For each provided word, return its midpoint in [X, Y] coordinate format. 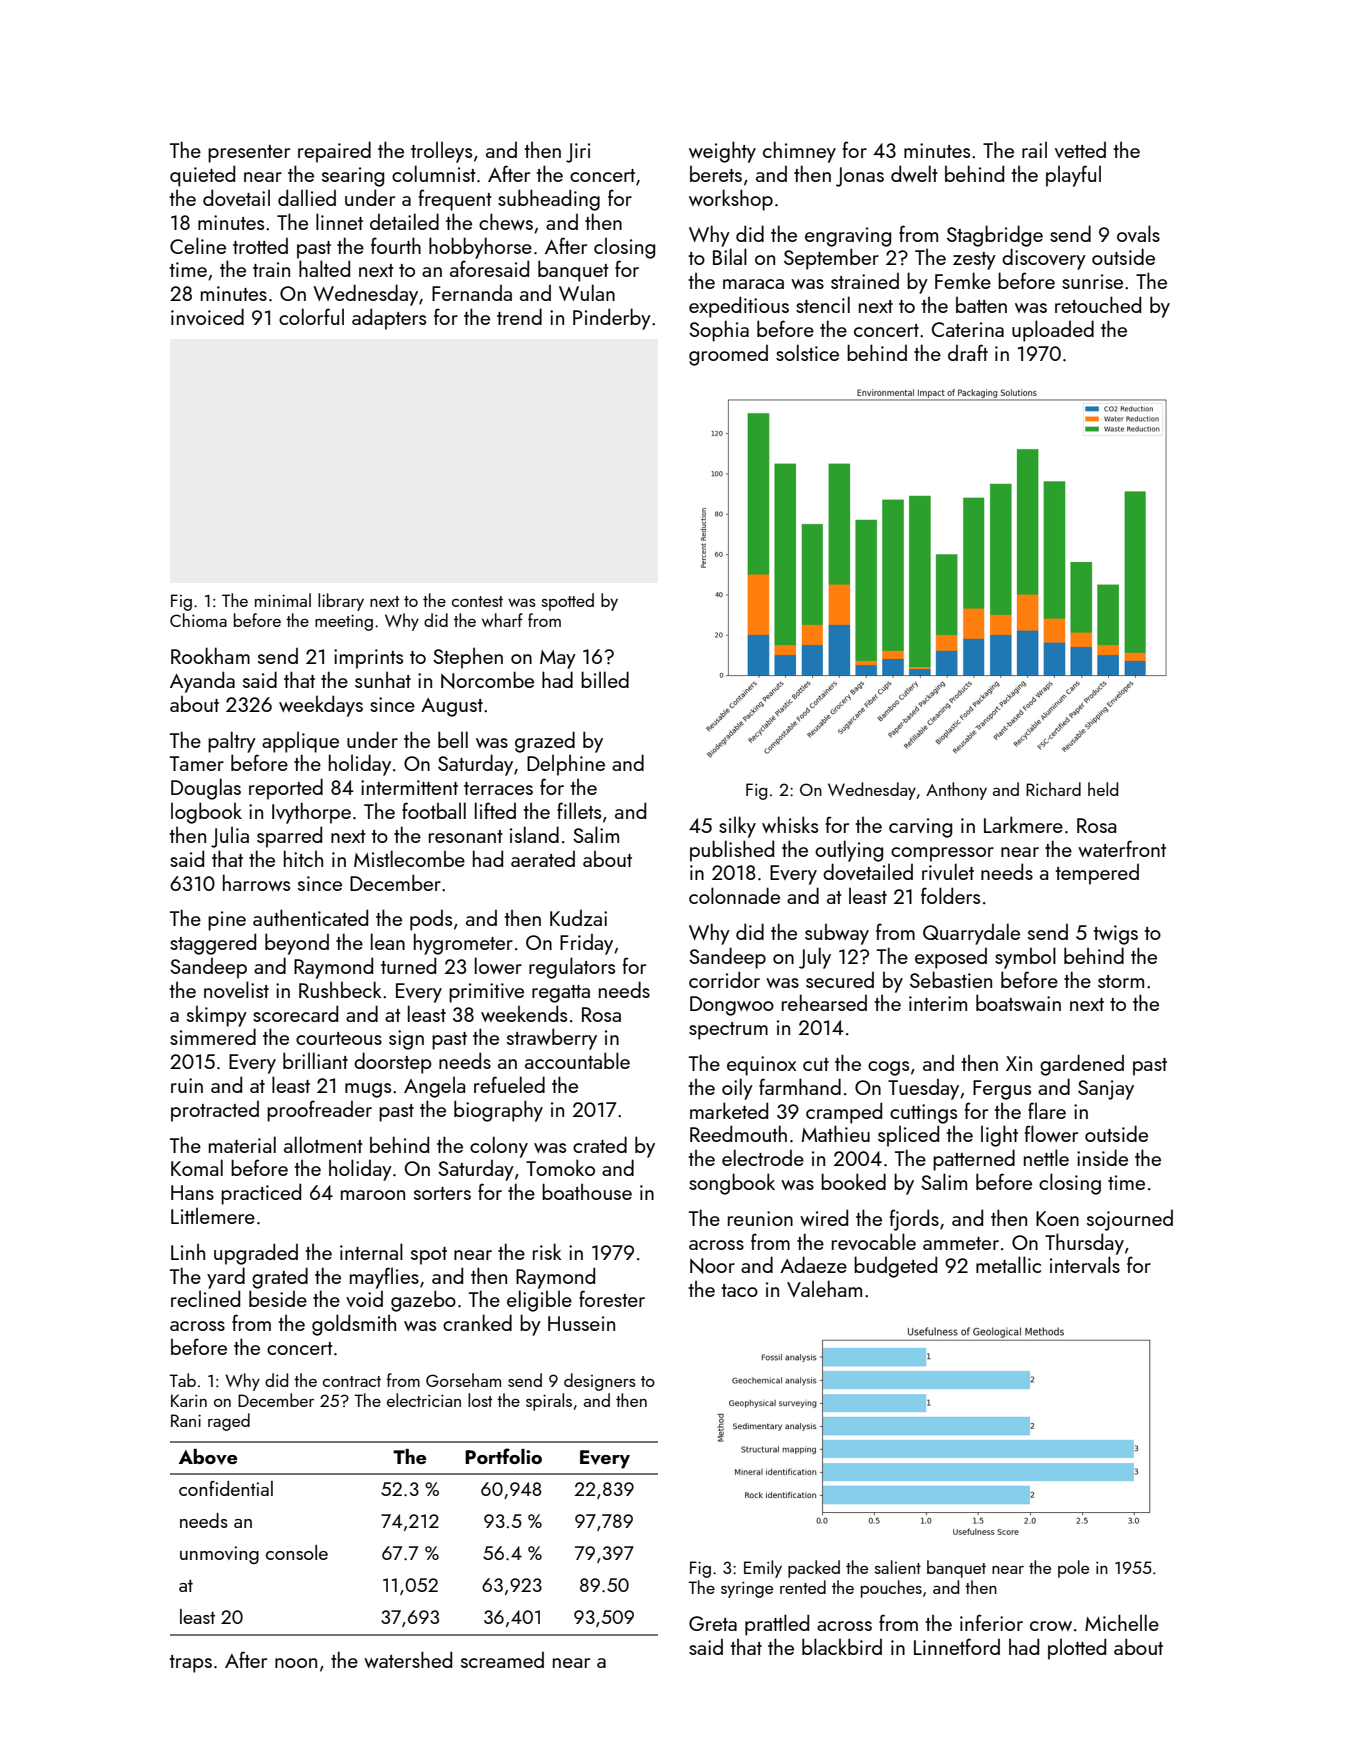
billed [605, 679]
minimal [283, 600]
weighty [722, 152]
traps [190, 1664]
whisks [790, 824]
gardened [1082, 1065]
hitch [303, 858]
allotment [323, 1144]
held [1103, 789]
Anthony [956, 791]
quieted [202, 176]
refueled [509, 1084]
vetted [1080, 150]
